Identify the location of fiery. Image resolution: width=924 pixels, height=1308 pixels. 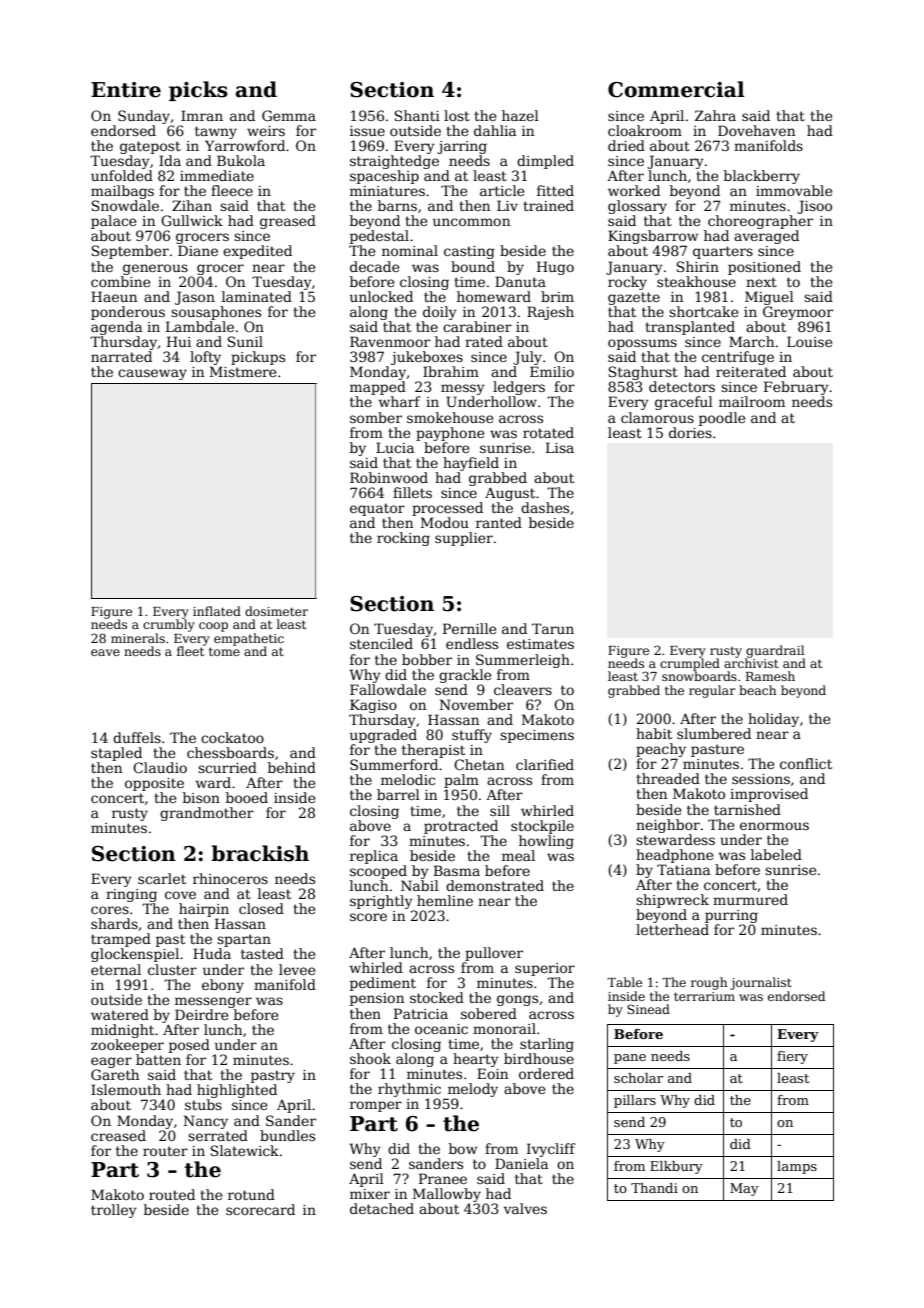
(792, 1057).
